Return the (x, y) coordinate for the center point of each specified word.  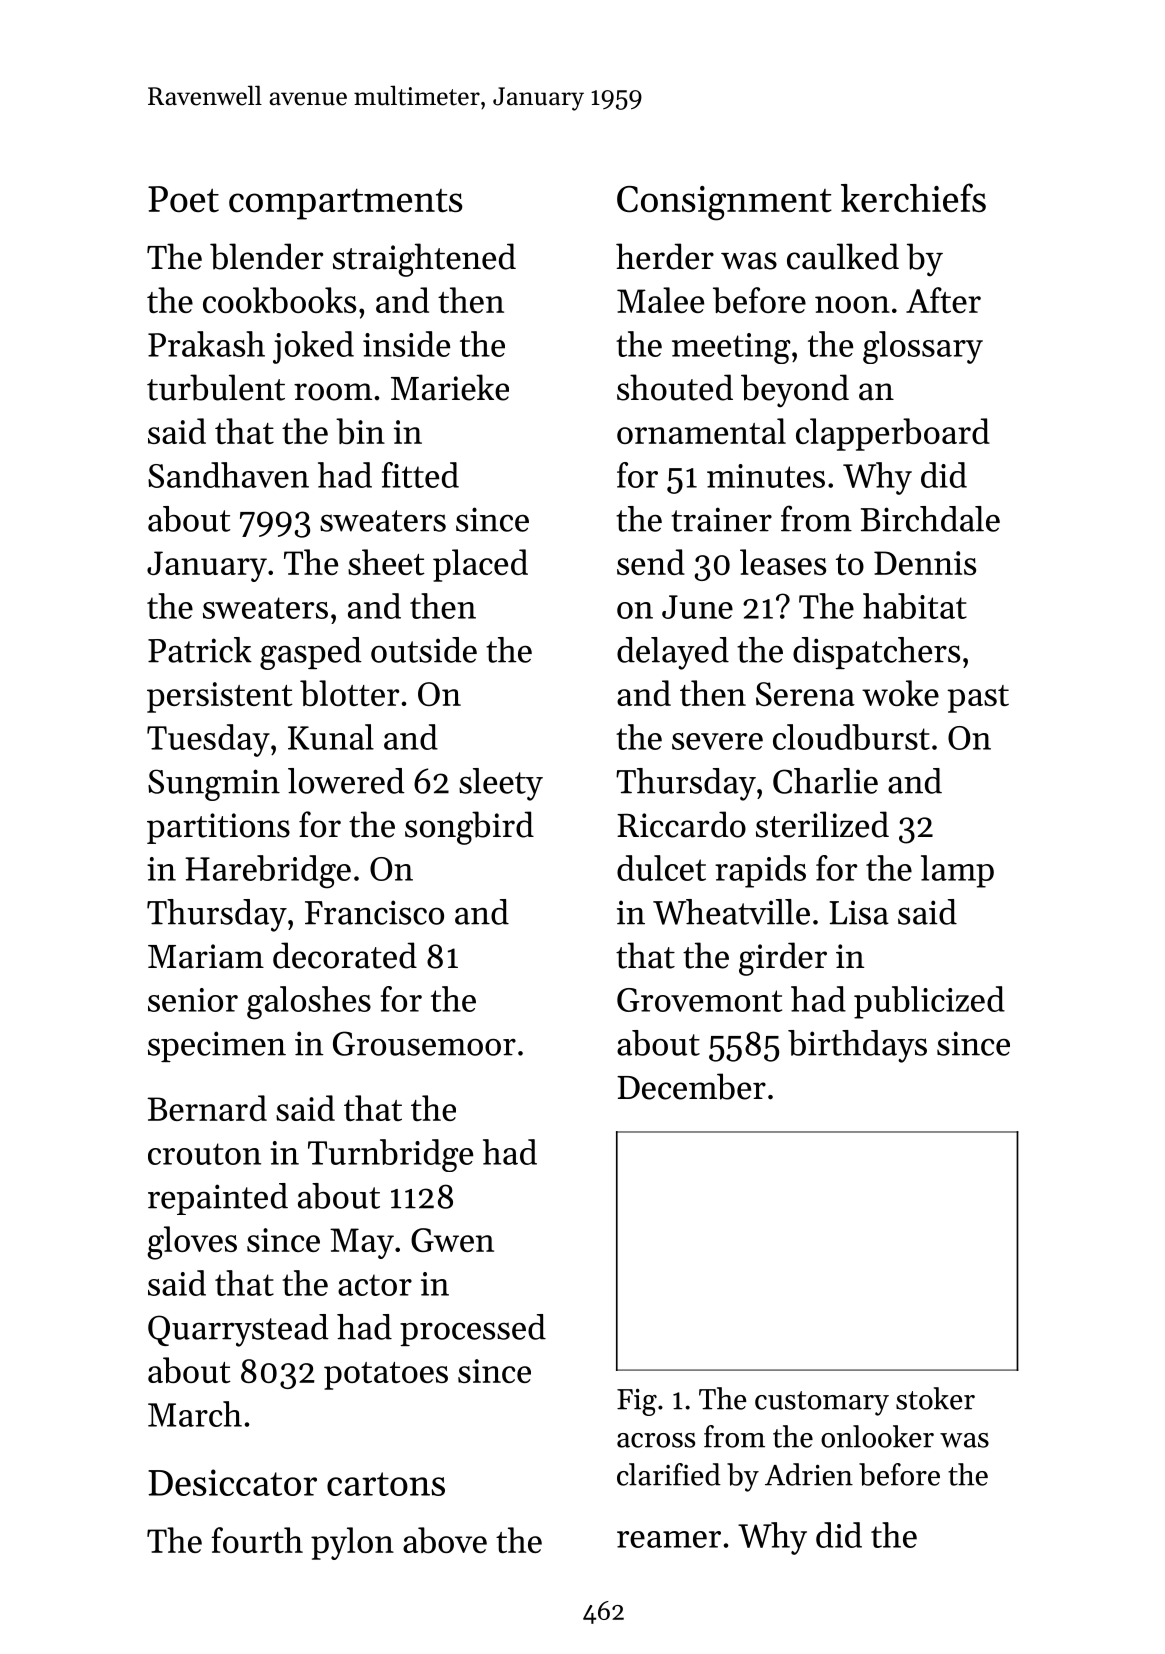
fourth (257, 1540)
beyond (795, 391)
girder (783, 959)
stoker (935, 1398)
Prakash (206, 344)
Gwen (452, 1240)
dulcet (661, 868)
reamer (669, 1539)
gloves (192, 1243)
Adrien (809, 1474)
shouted (675, 387)
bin (360, 431)
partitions (218, 828)
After (943, 300)
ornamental (701, 431)
